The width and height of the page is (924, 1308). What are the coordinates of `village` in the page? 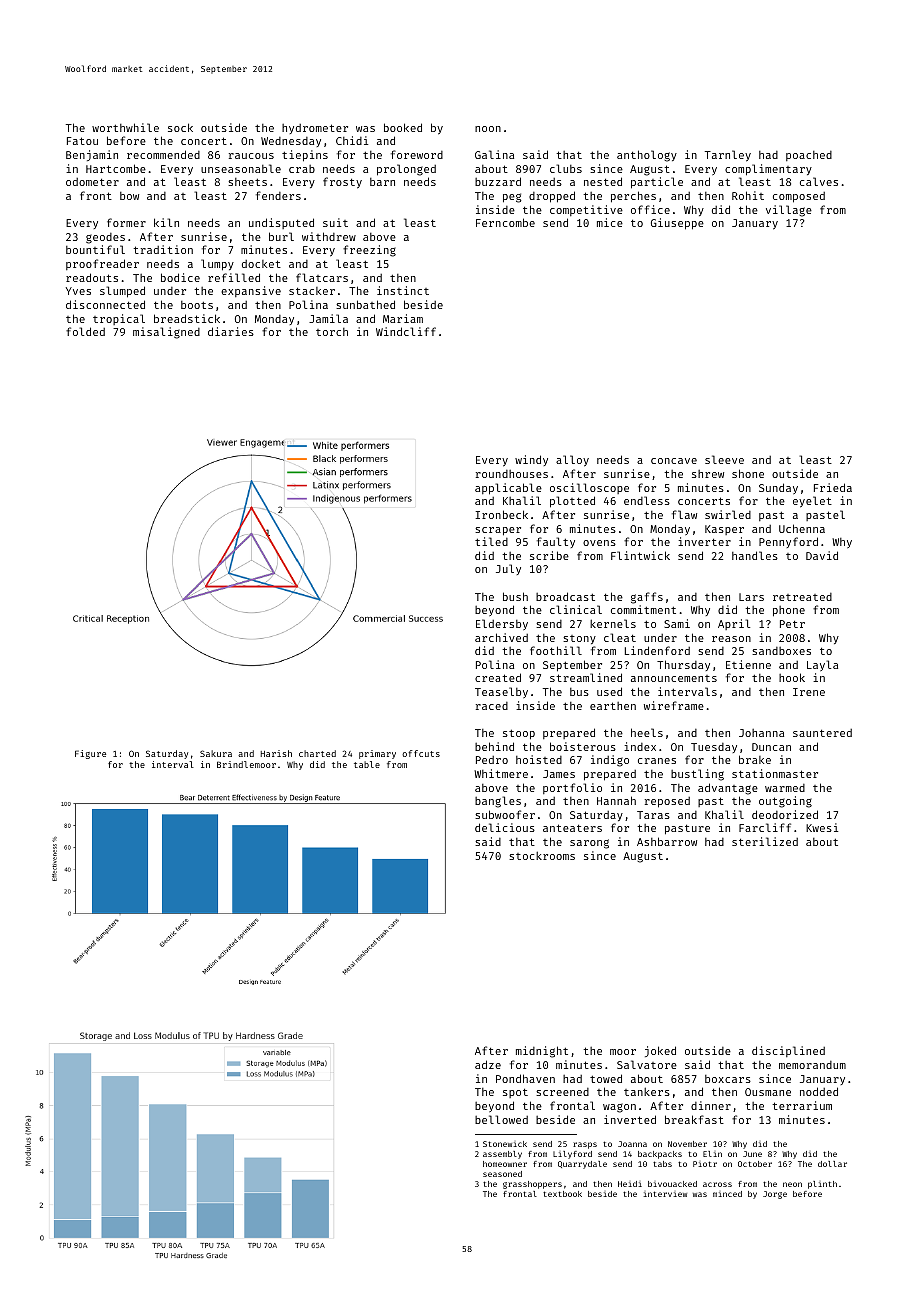 It's located at (789, 211).
